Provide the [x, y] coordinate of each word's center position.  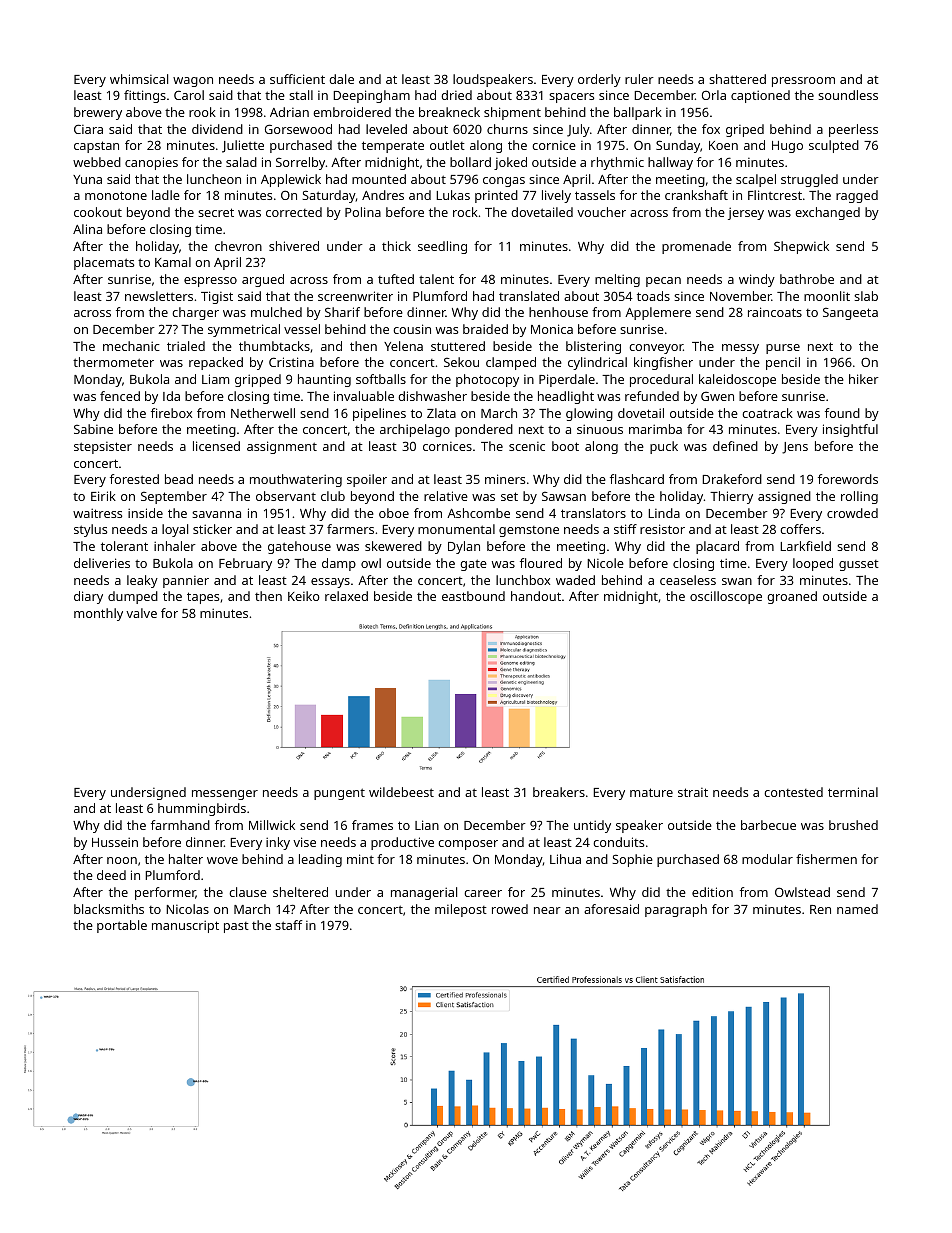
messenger [225, 795]
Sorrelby [300, 163]
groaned [792, 597]
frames [372, 825]
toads [653, 296]
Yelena [403, 346]
